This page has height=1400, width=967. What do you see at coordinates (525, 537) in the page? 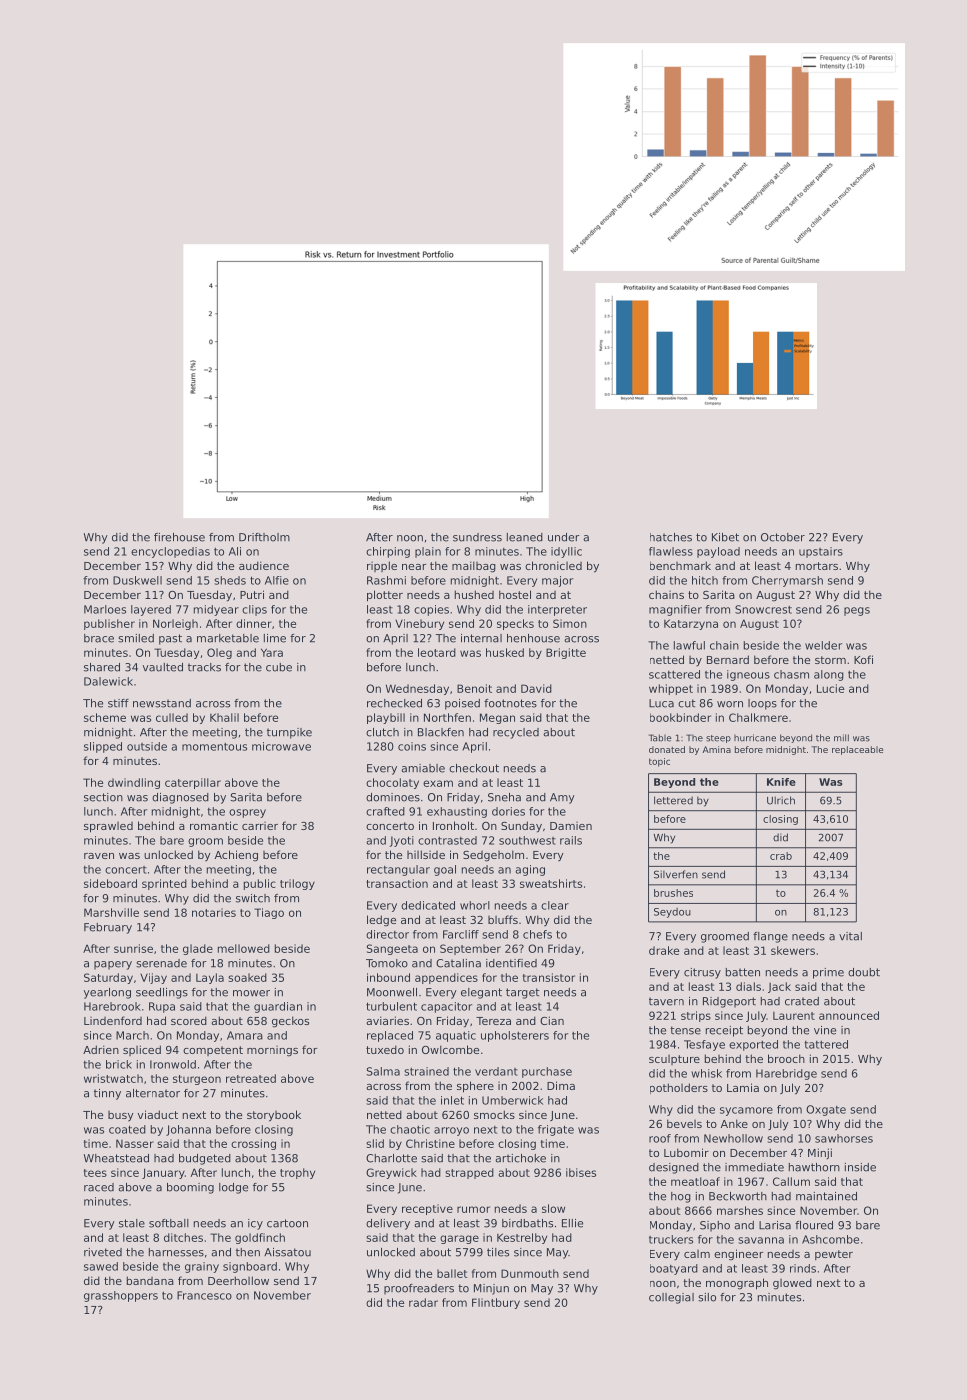
I see `leaned` at bounding box center [525, 537].
